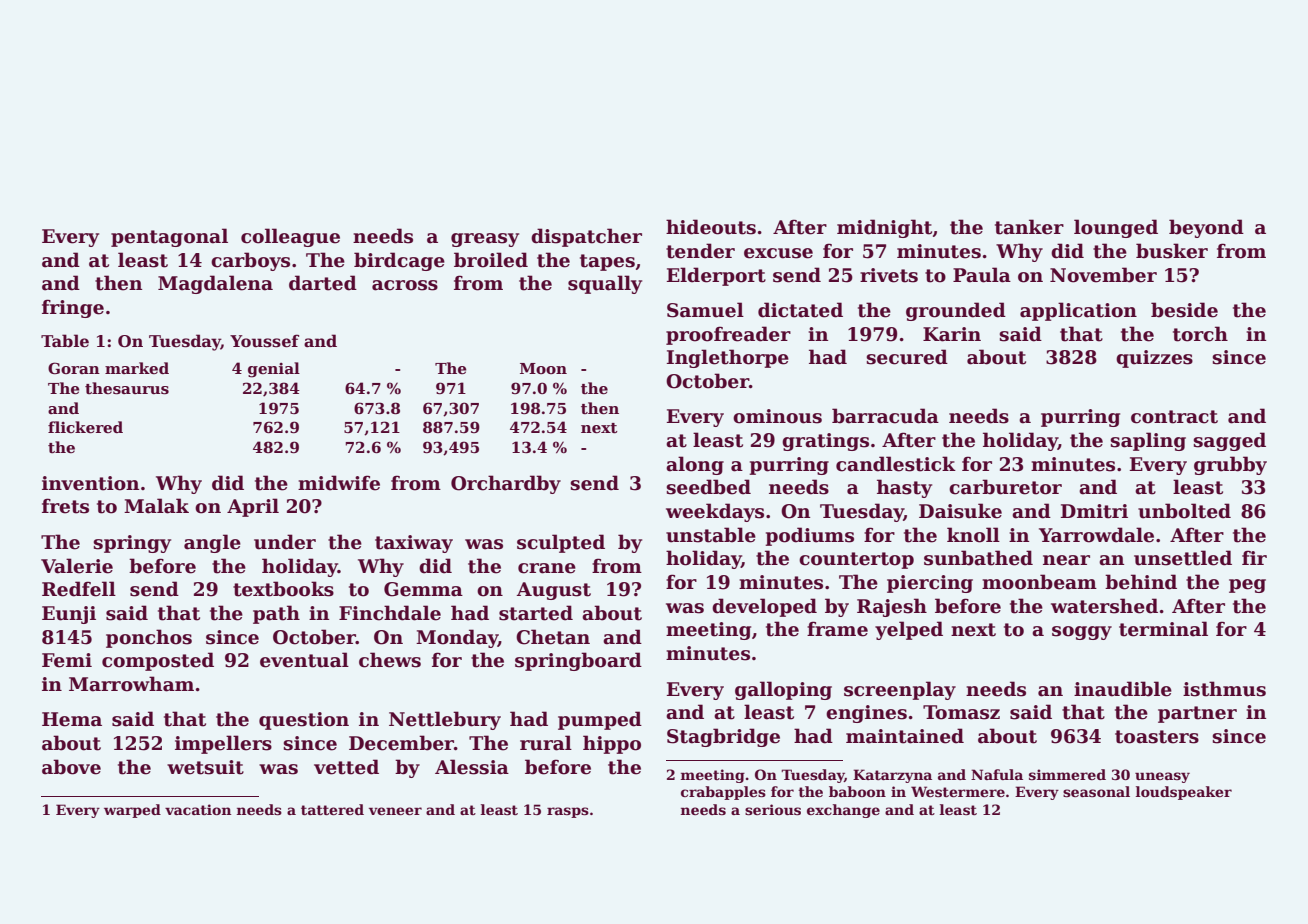  What do you see at coordinates (491, 260) in the page?
I see `broiled` at bounding box center [491, 260].
